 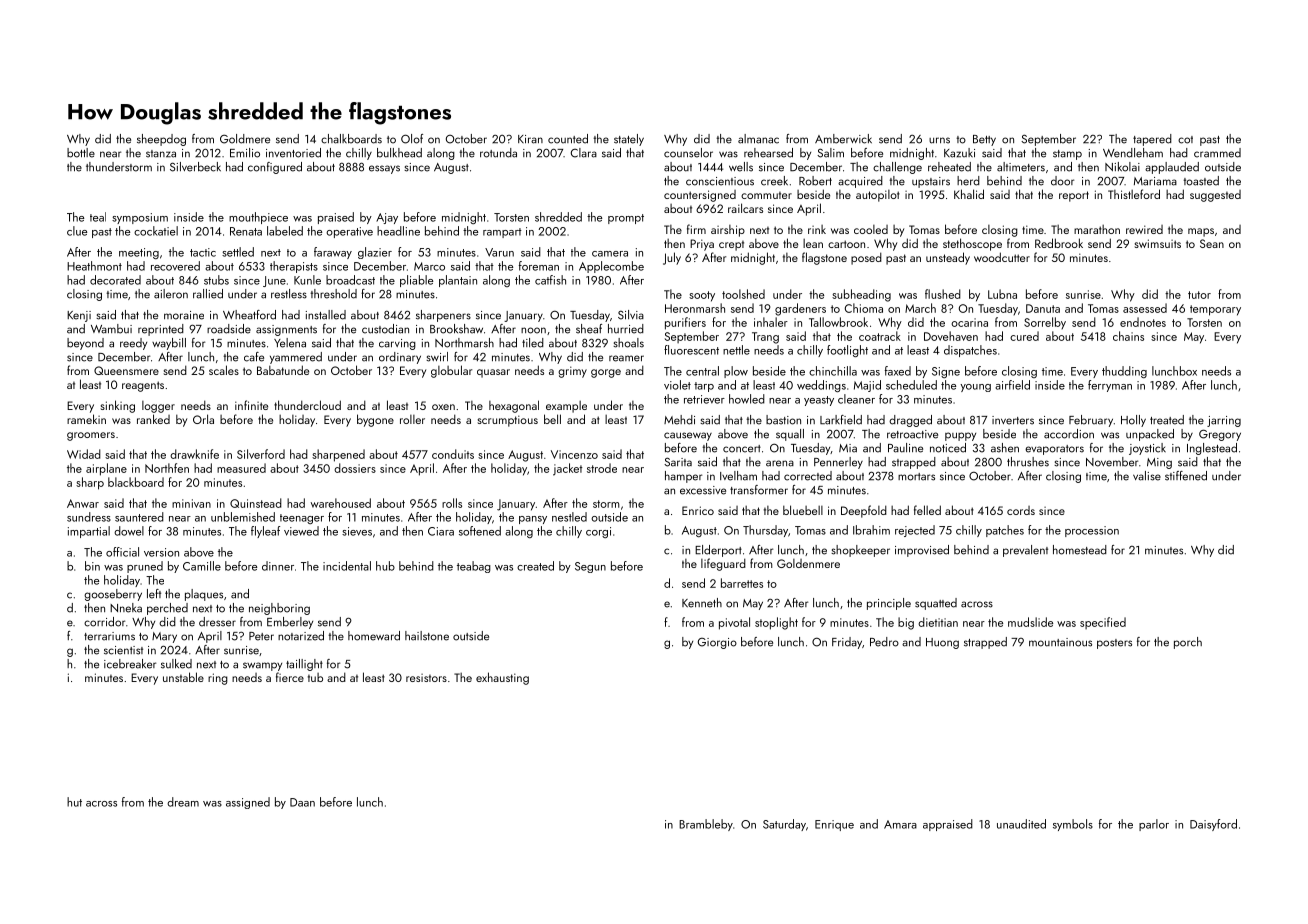 I want to click on chalkboards, so click(x=351, y=139).
